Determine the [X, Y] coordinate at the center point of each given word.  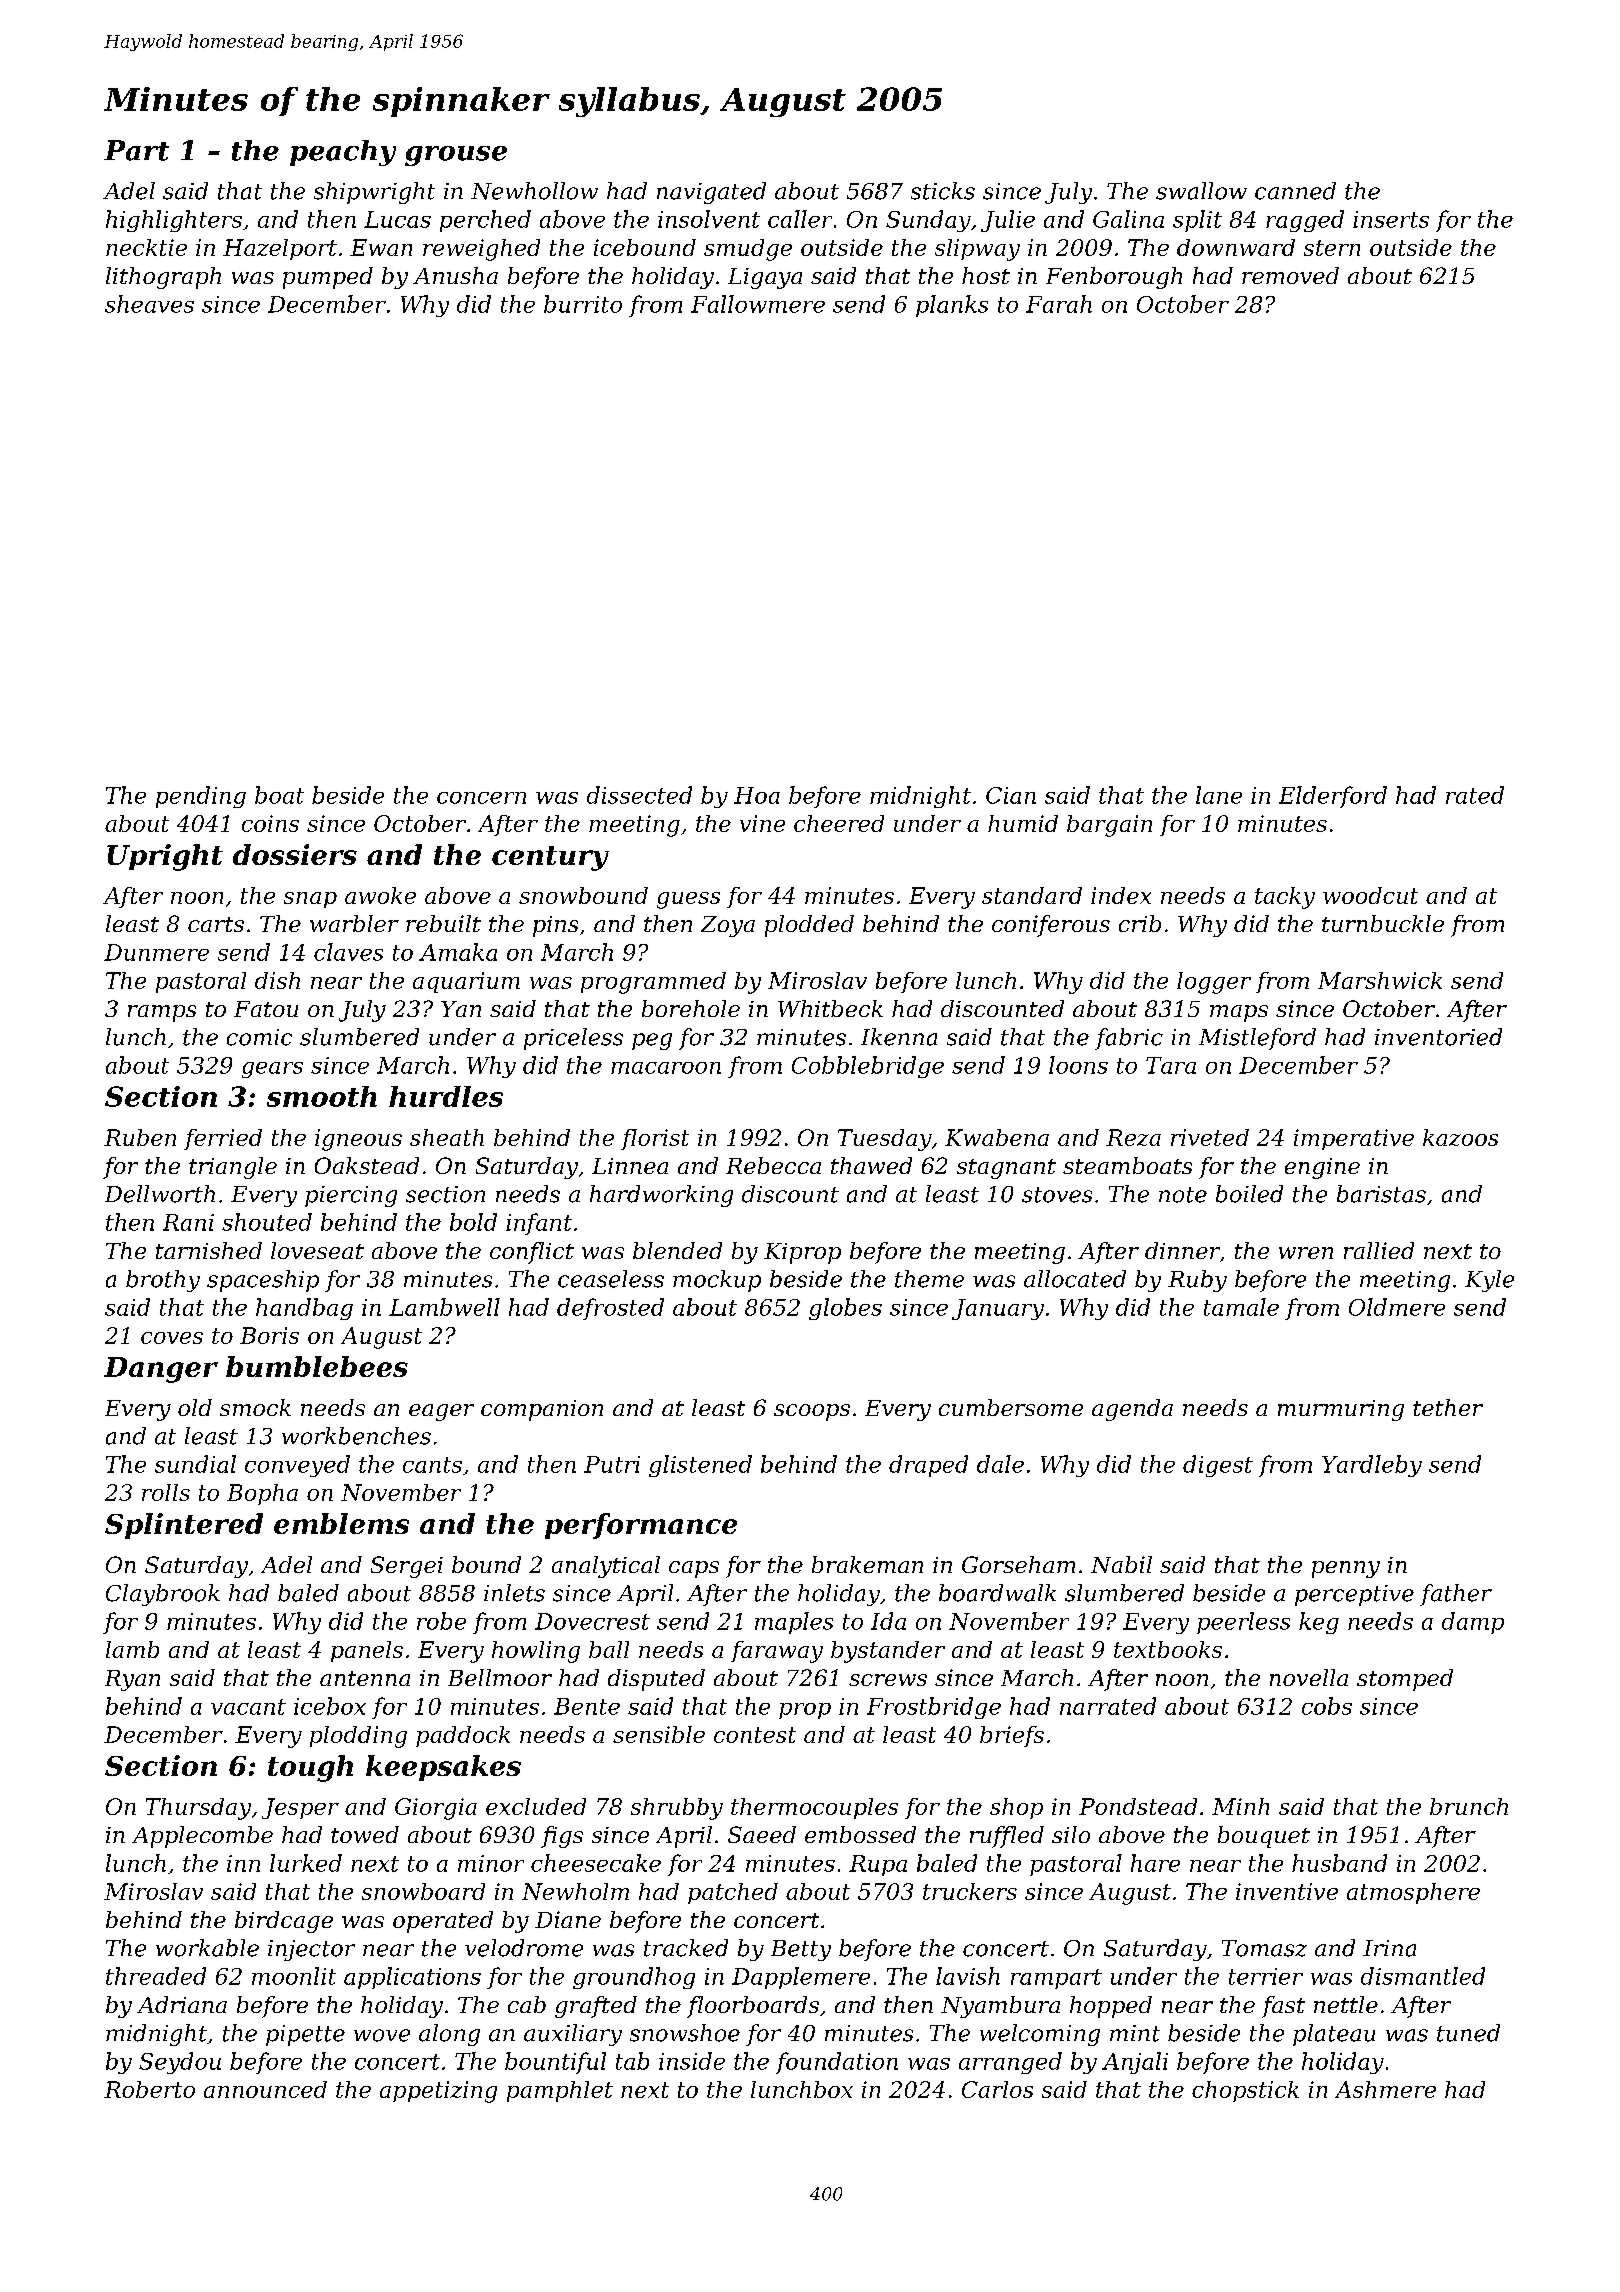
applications [412, 1978]
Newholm [575, 1891]
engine [1322, 1168]
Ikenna [899, 1037]
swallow [1201, 191]
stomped [1405, 1680]
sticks [943, 191]
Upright [165, 857]
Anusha [455, 275]
